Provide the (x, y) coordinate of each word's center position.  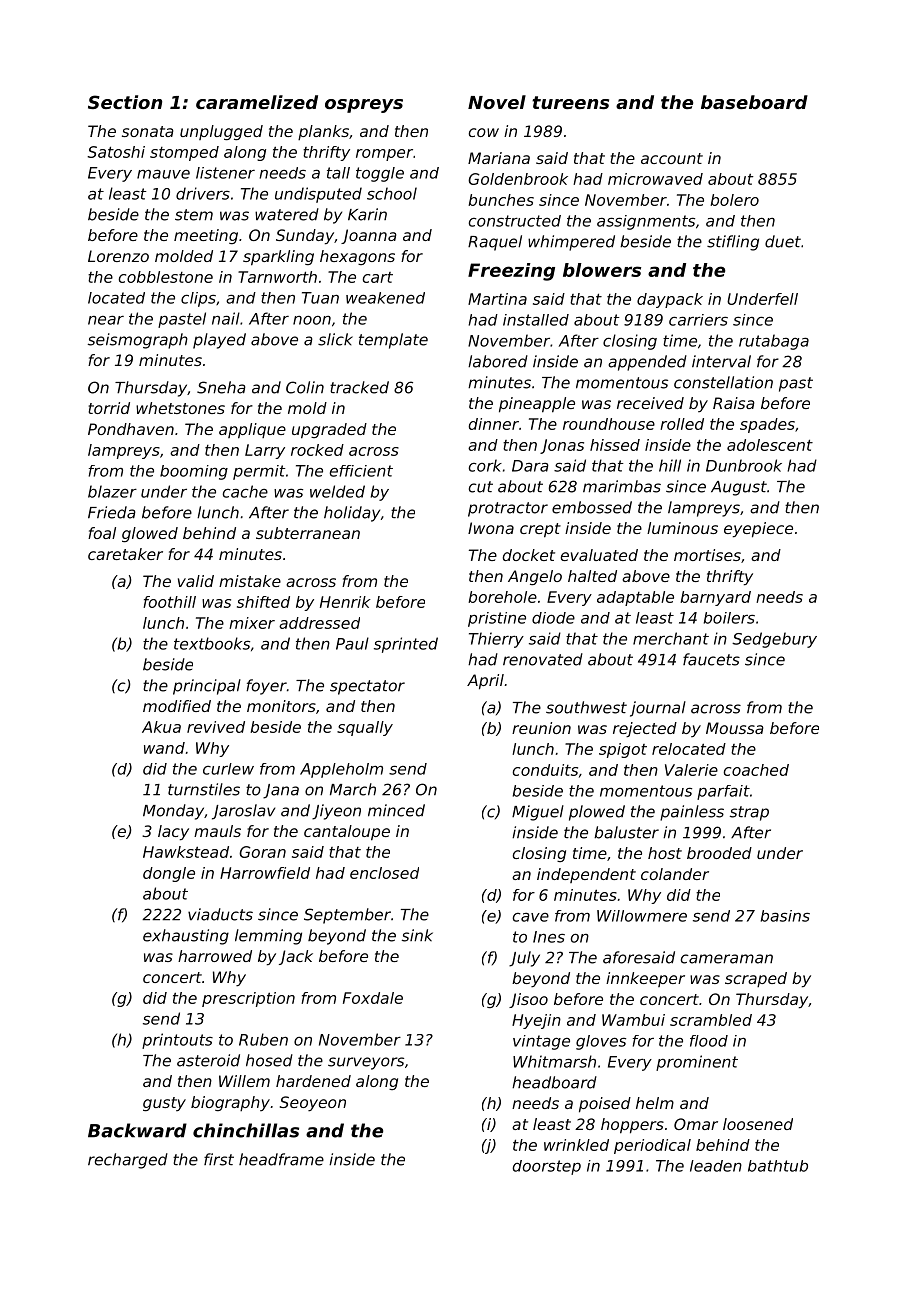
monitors (281, 706)
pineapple (537, 405)
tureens (570, 102)
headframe (281, 1159)
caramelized (257, 102)
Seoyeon (313, 1104)
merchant (671, 638)
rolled (682, 424)
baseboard (754, 102)
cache (245, 491)
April (485, 682)
